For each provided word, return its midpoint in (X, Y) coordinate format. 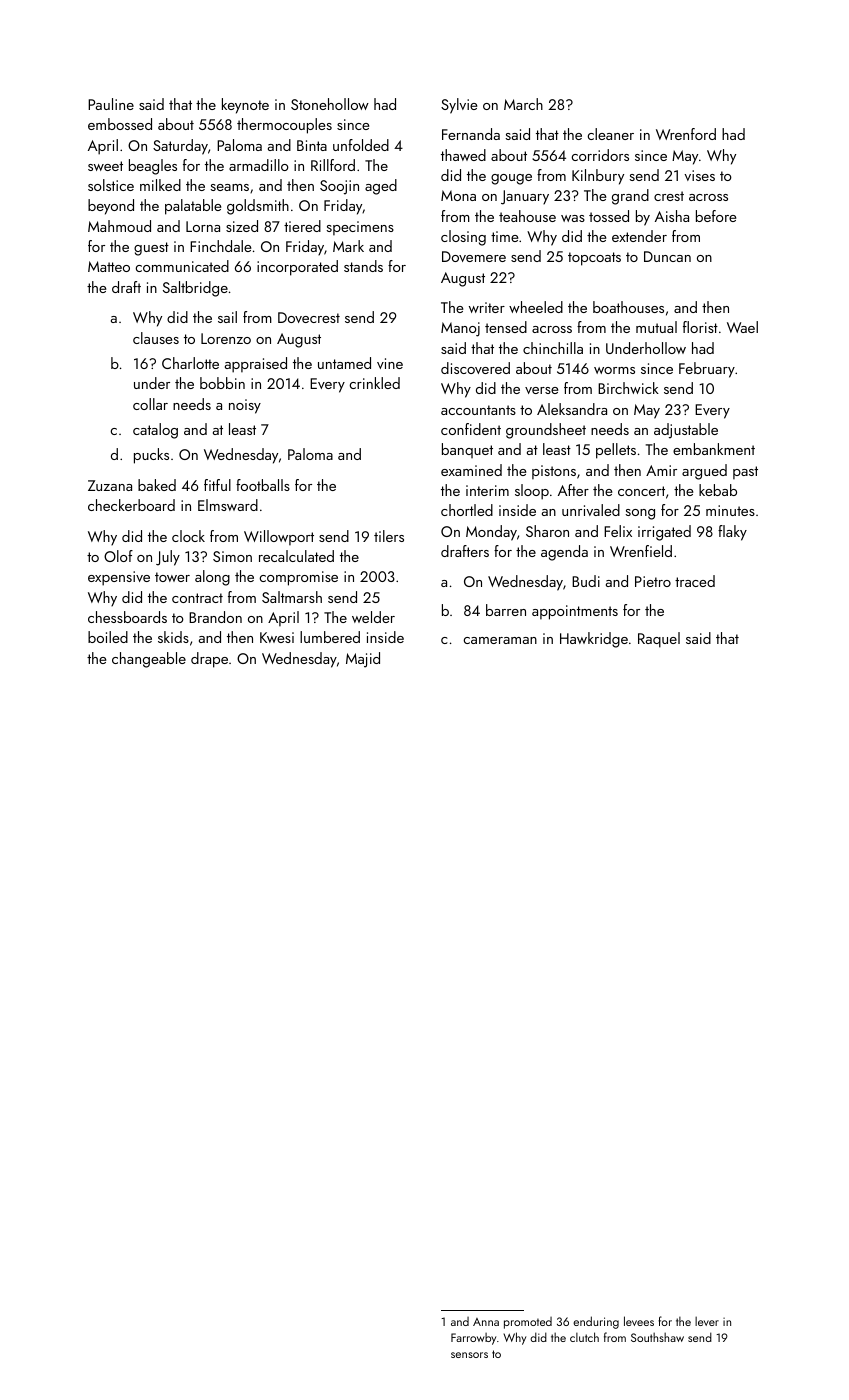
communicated (182, 266)
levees (639, 1321)
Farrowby (473, 1339)
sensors (469, 1355)
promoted (528, 1323)
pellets (616, 451)
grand (630, 197)
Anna (486, 1322)
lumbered (330, 637)
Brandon (215, 617)
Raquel (659, 640)
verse (541, 390)
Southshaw (657, 1337)
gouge (511, 179)
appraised (256, 365)
